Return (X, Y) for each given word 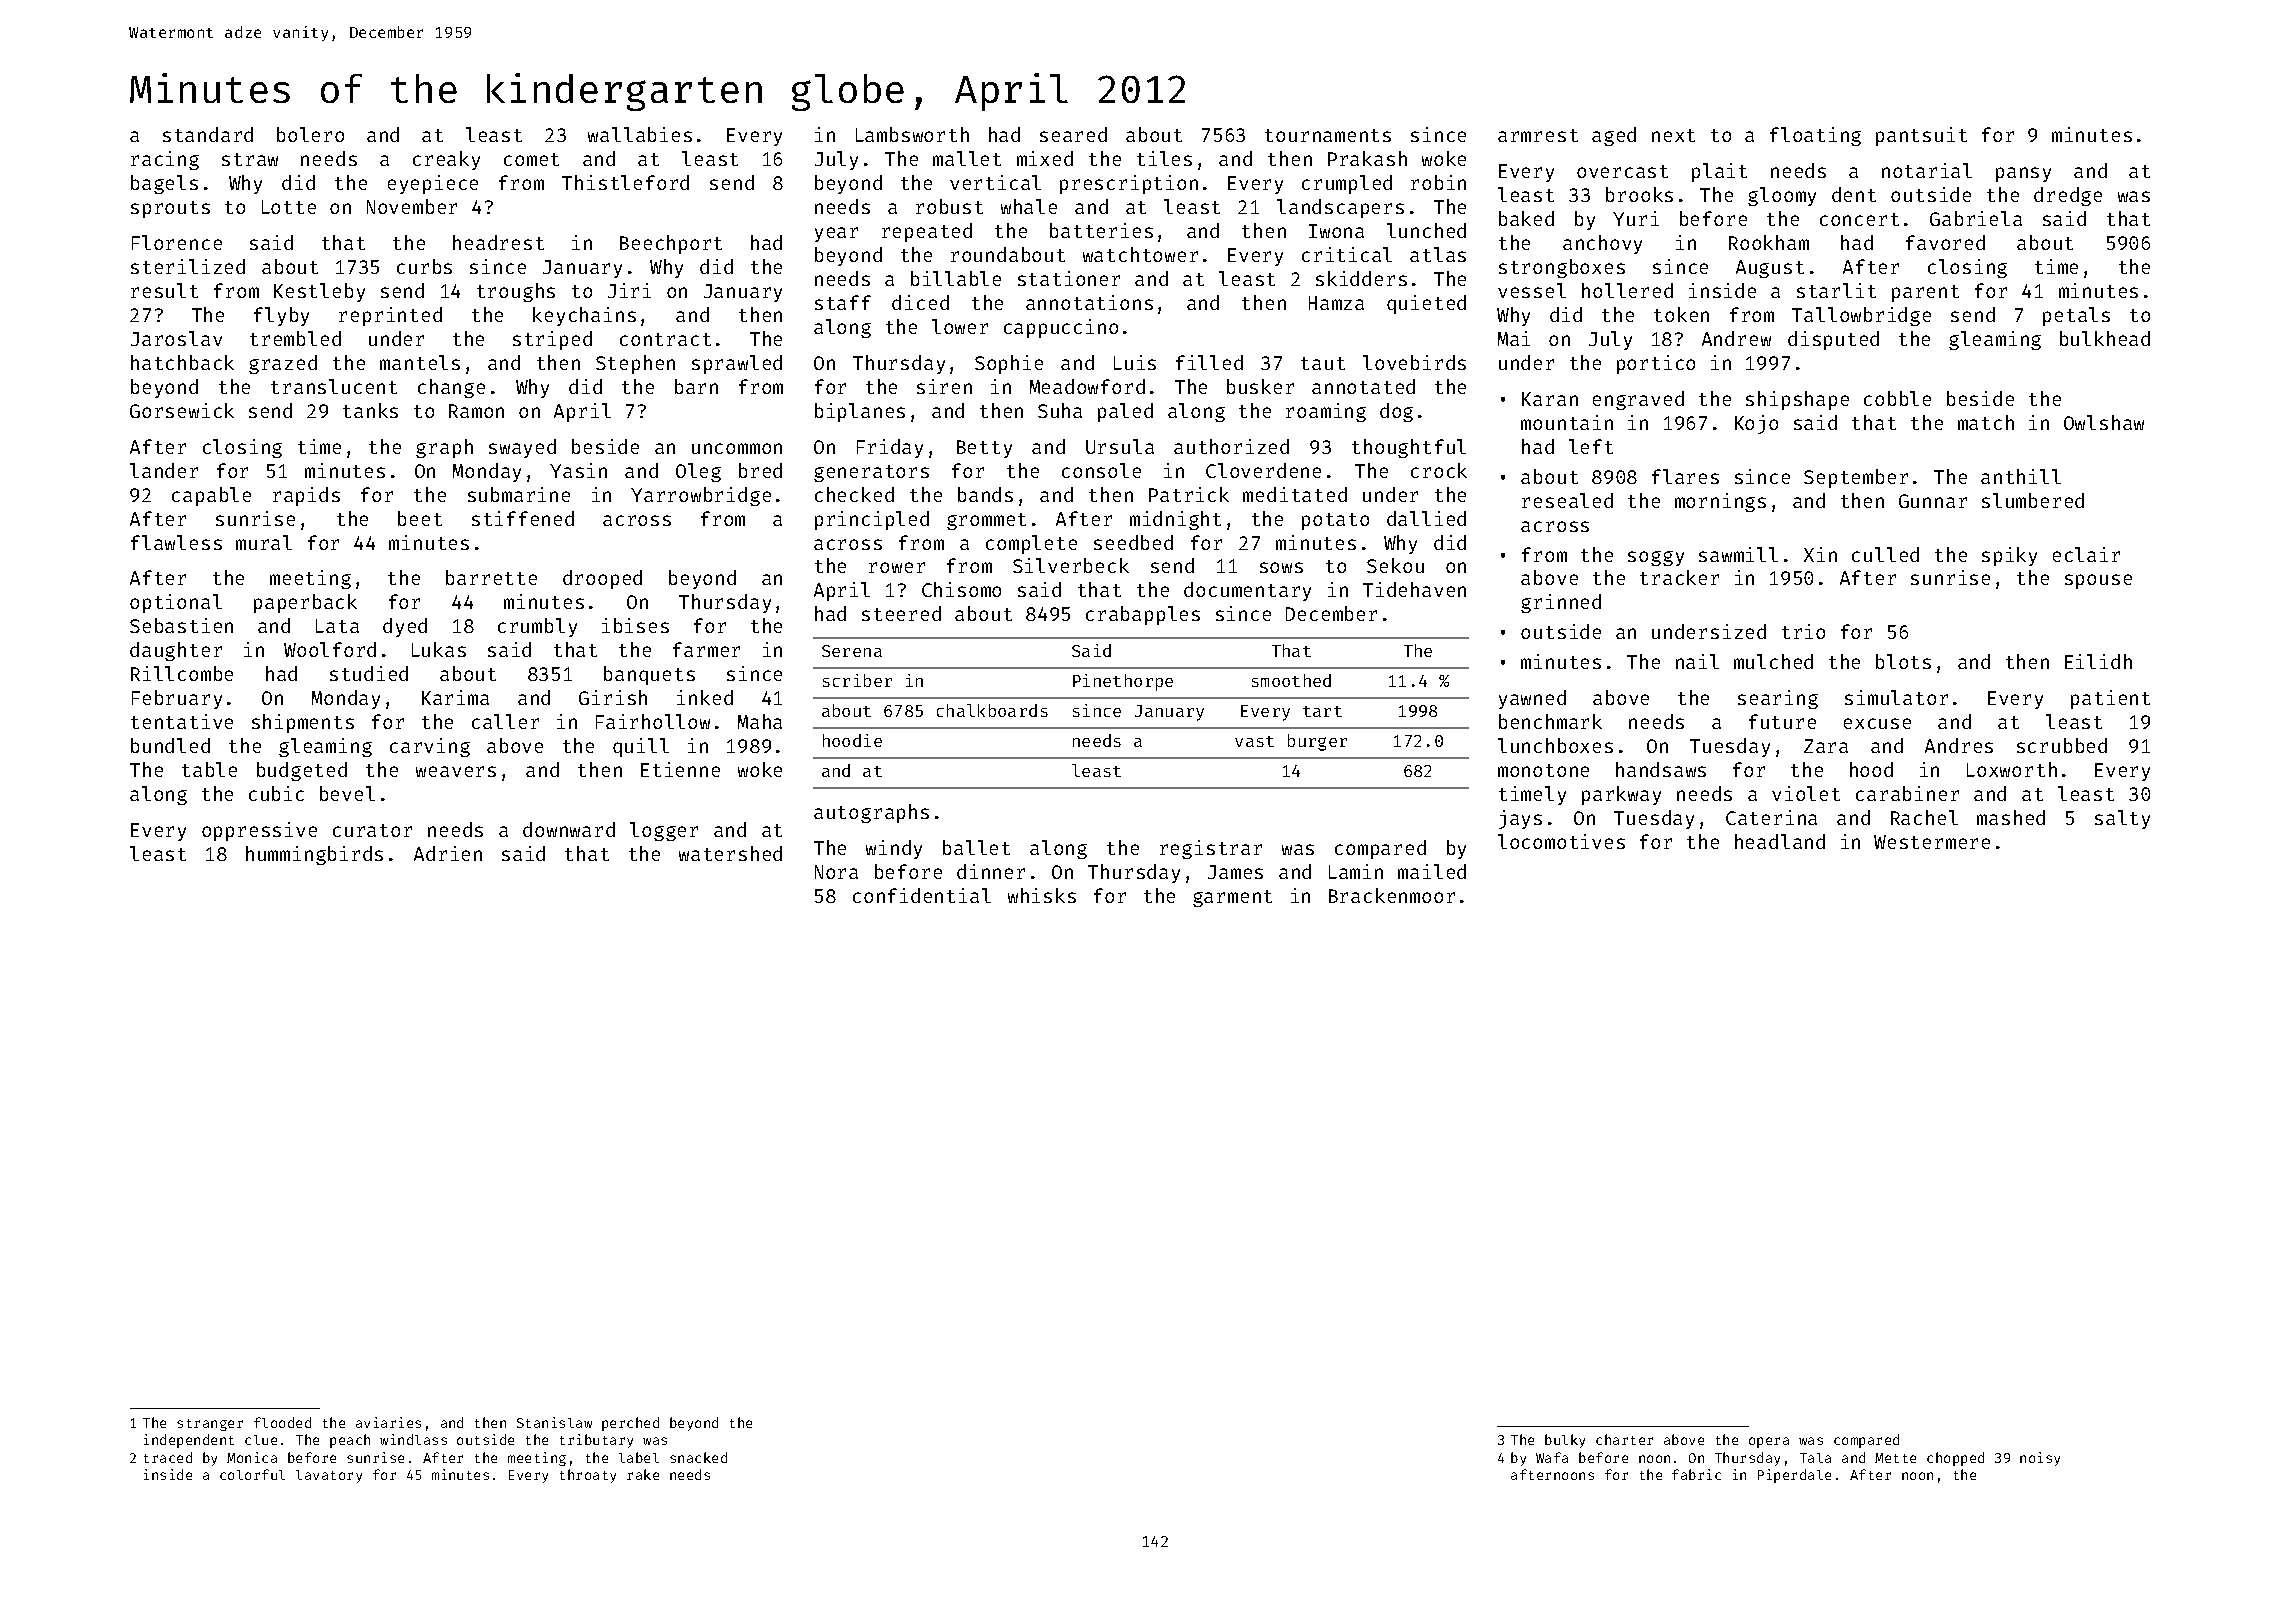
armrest (1538, 135)
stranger (210, 1425)
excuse (1877, 723)
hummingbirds (314, 855)
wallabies (640, 134)
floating (1815, 136)
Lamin (1356, 871)
